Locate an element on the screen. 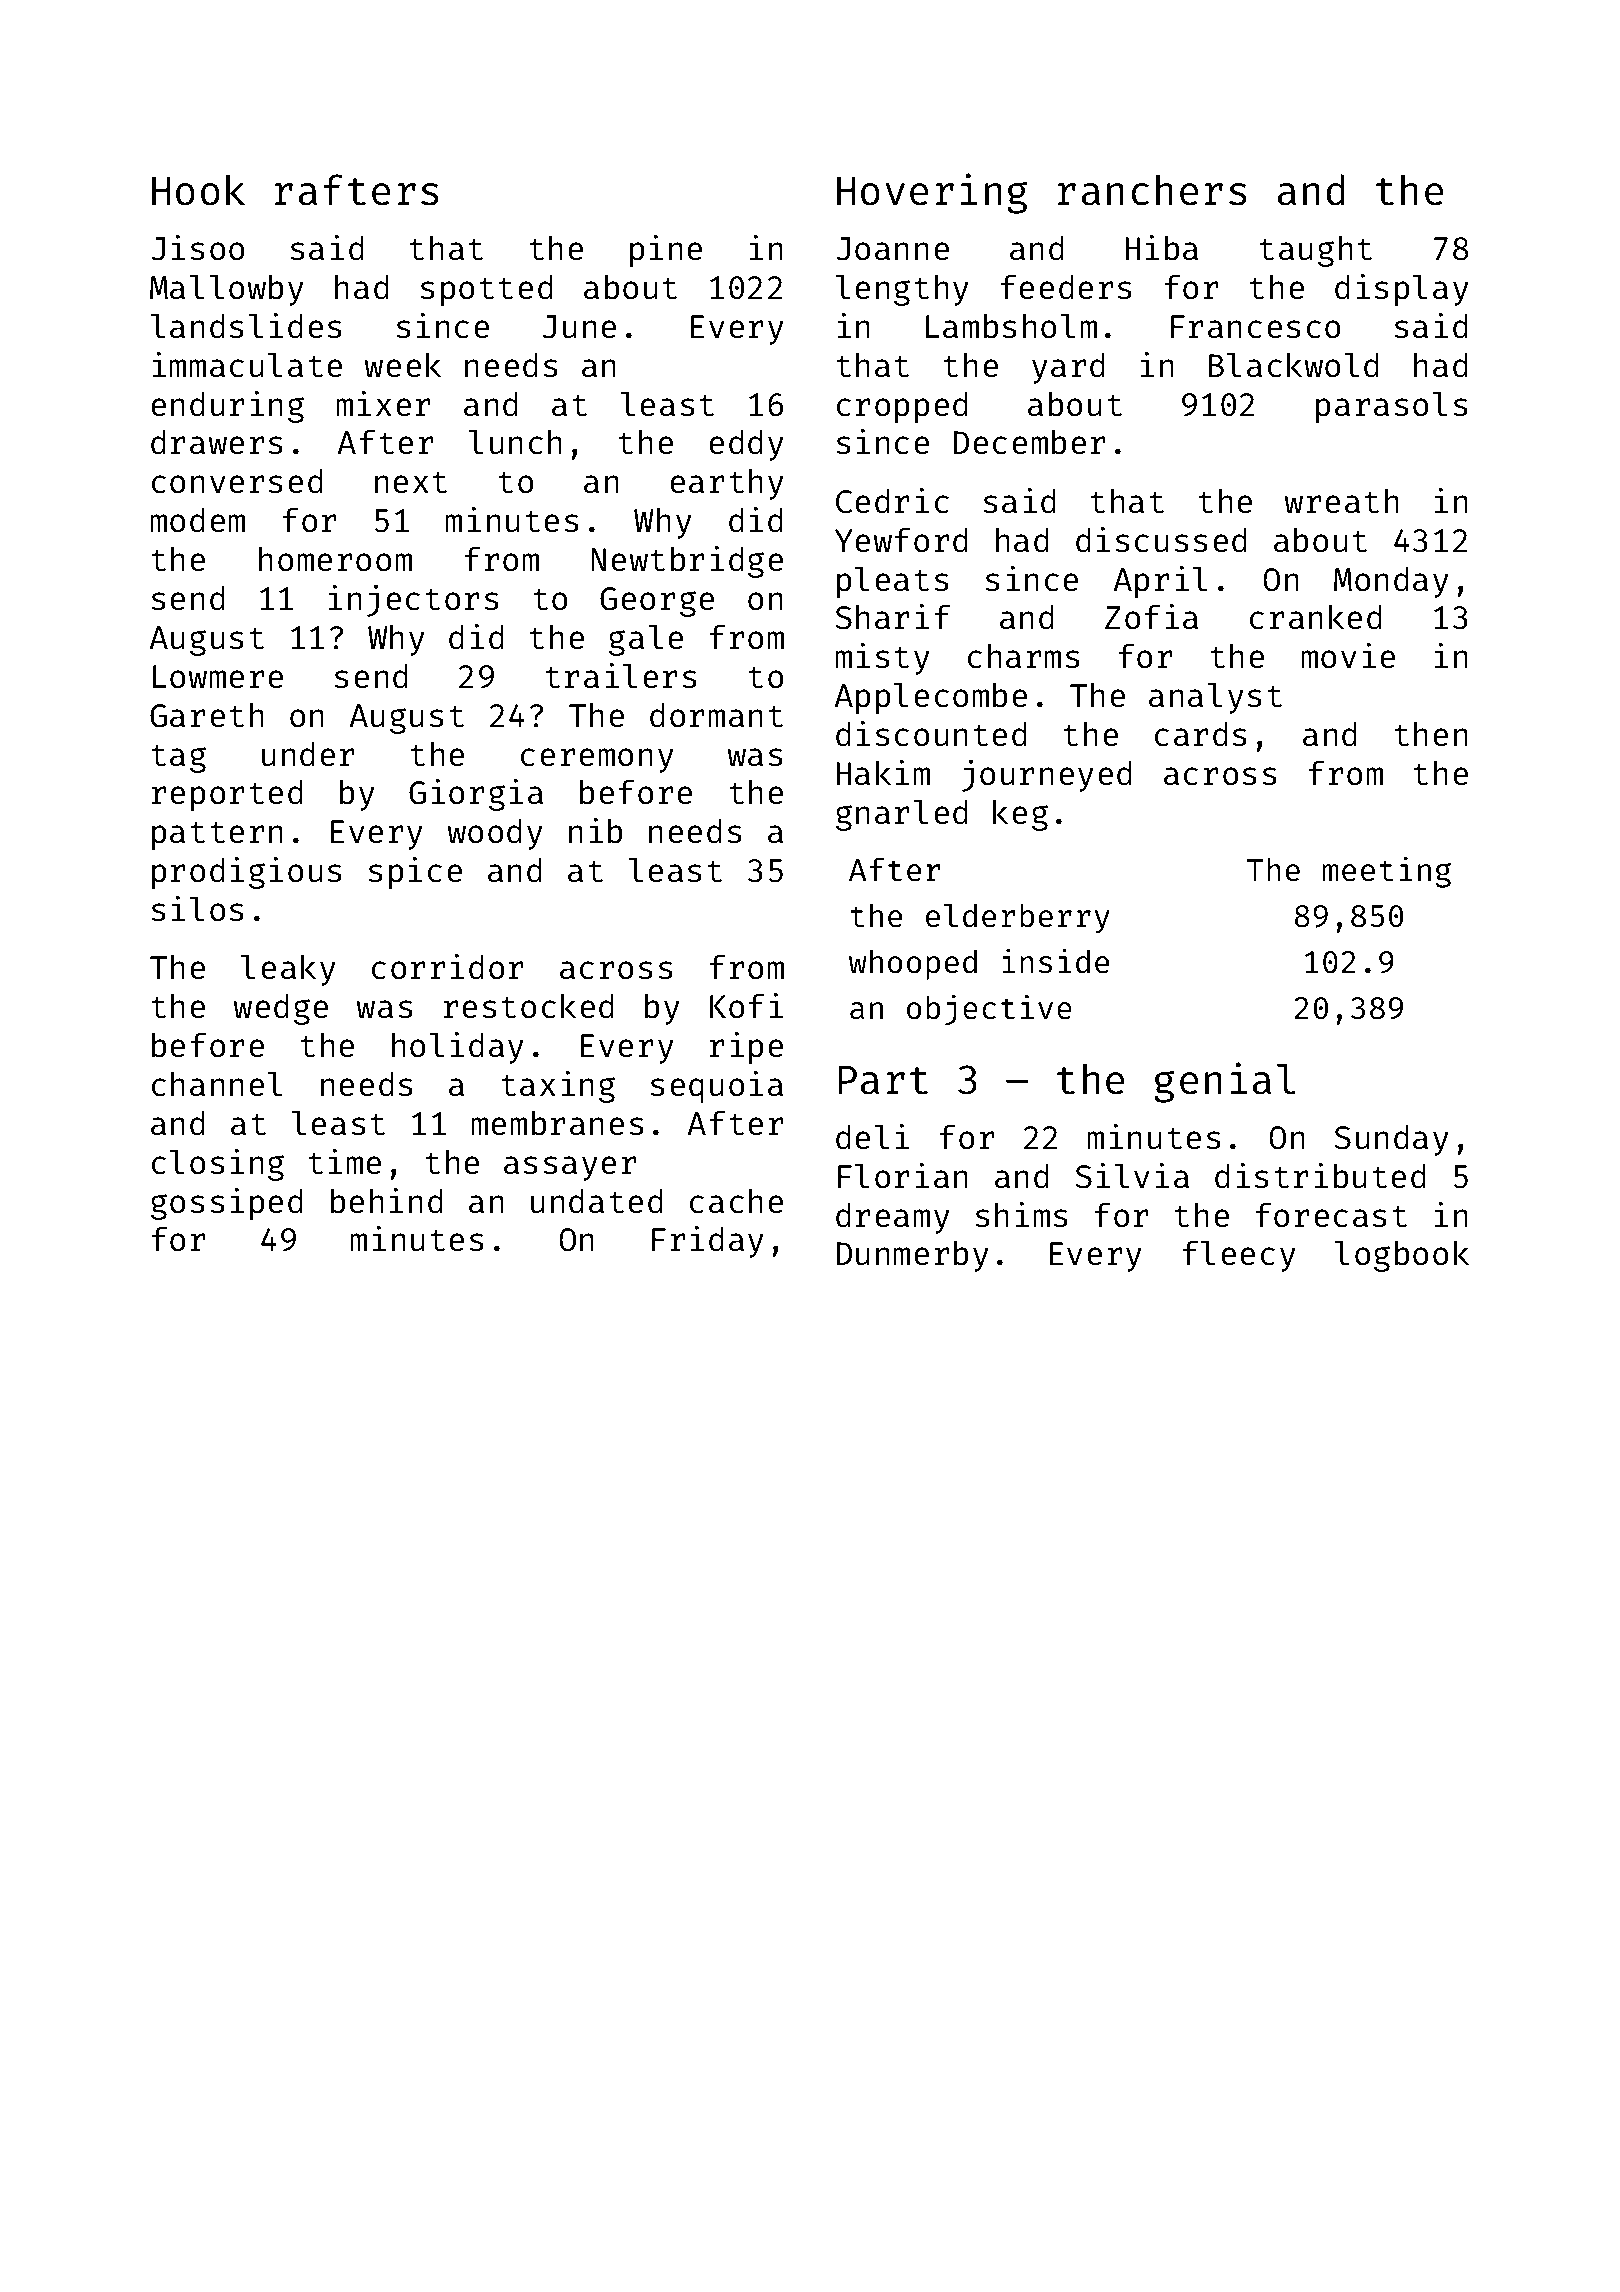 The width and height of the screenshot is (1620, 2292). objective is located at coordinates (989, 1010).
